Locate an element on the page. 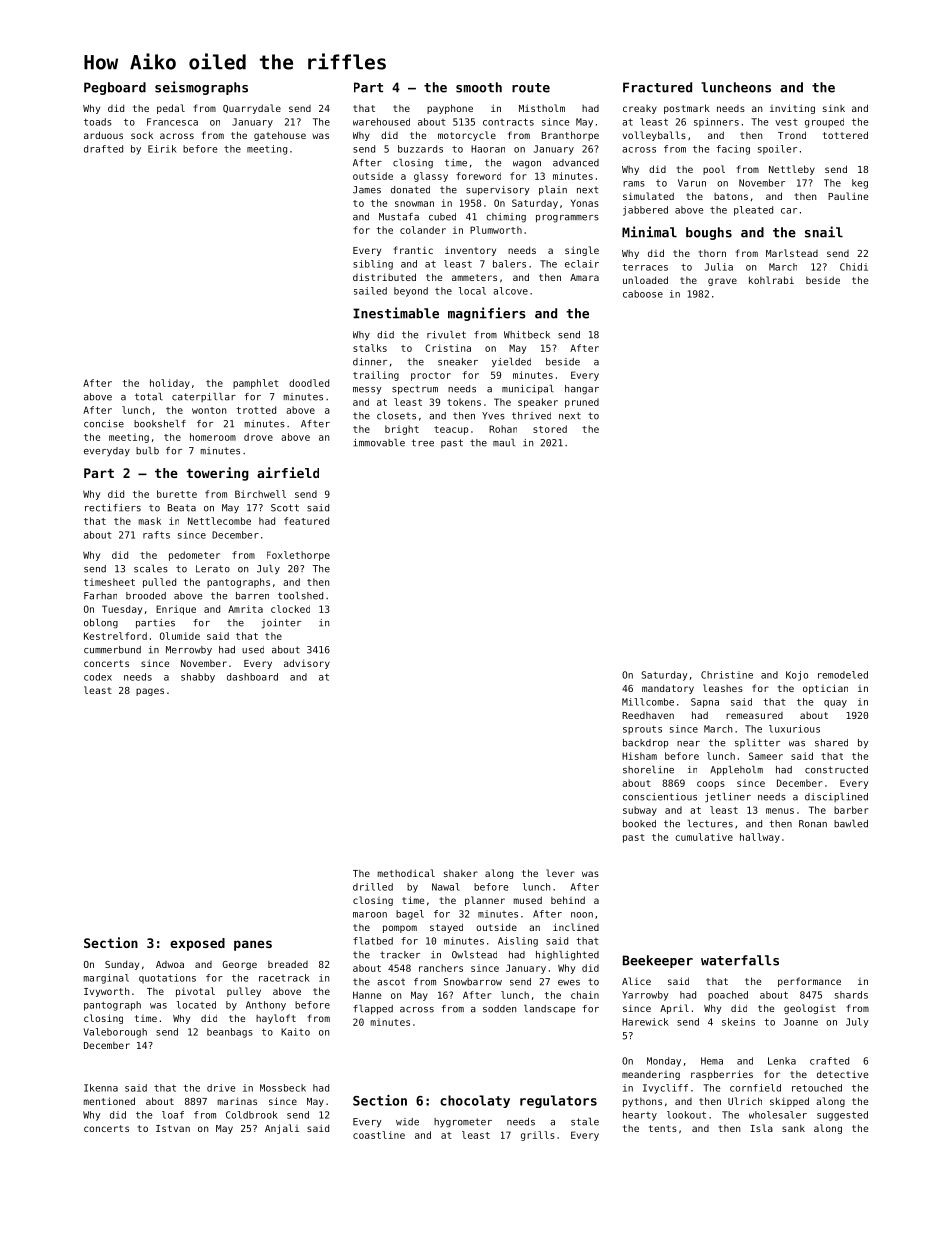  dashboard is located at coordinates (252, 677).
